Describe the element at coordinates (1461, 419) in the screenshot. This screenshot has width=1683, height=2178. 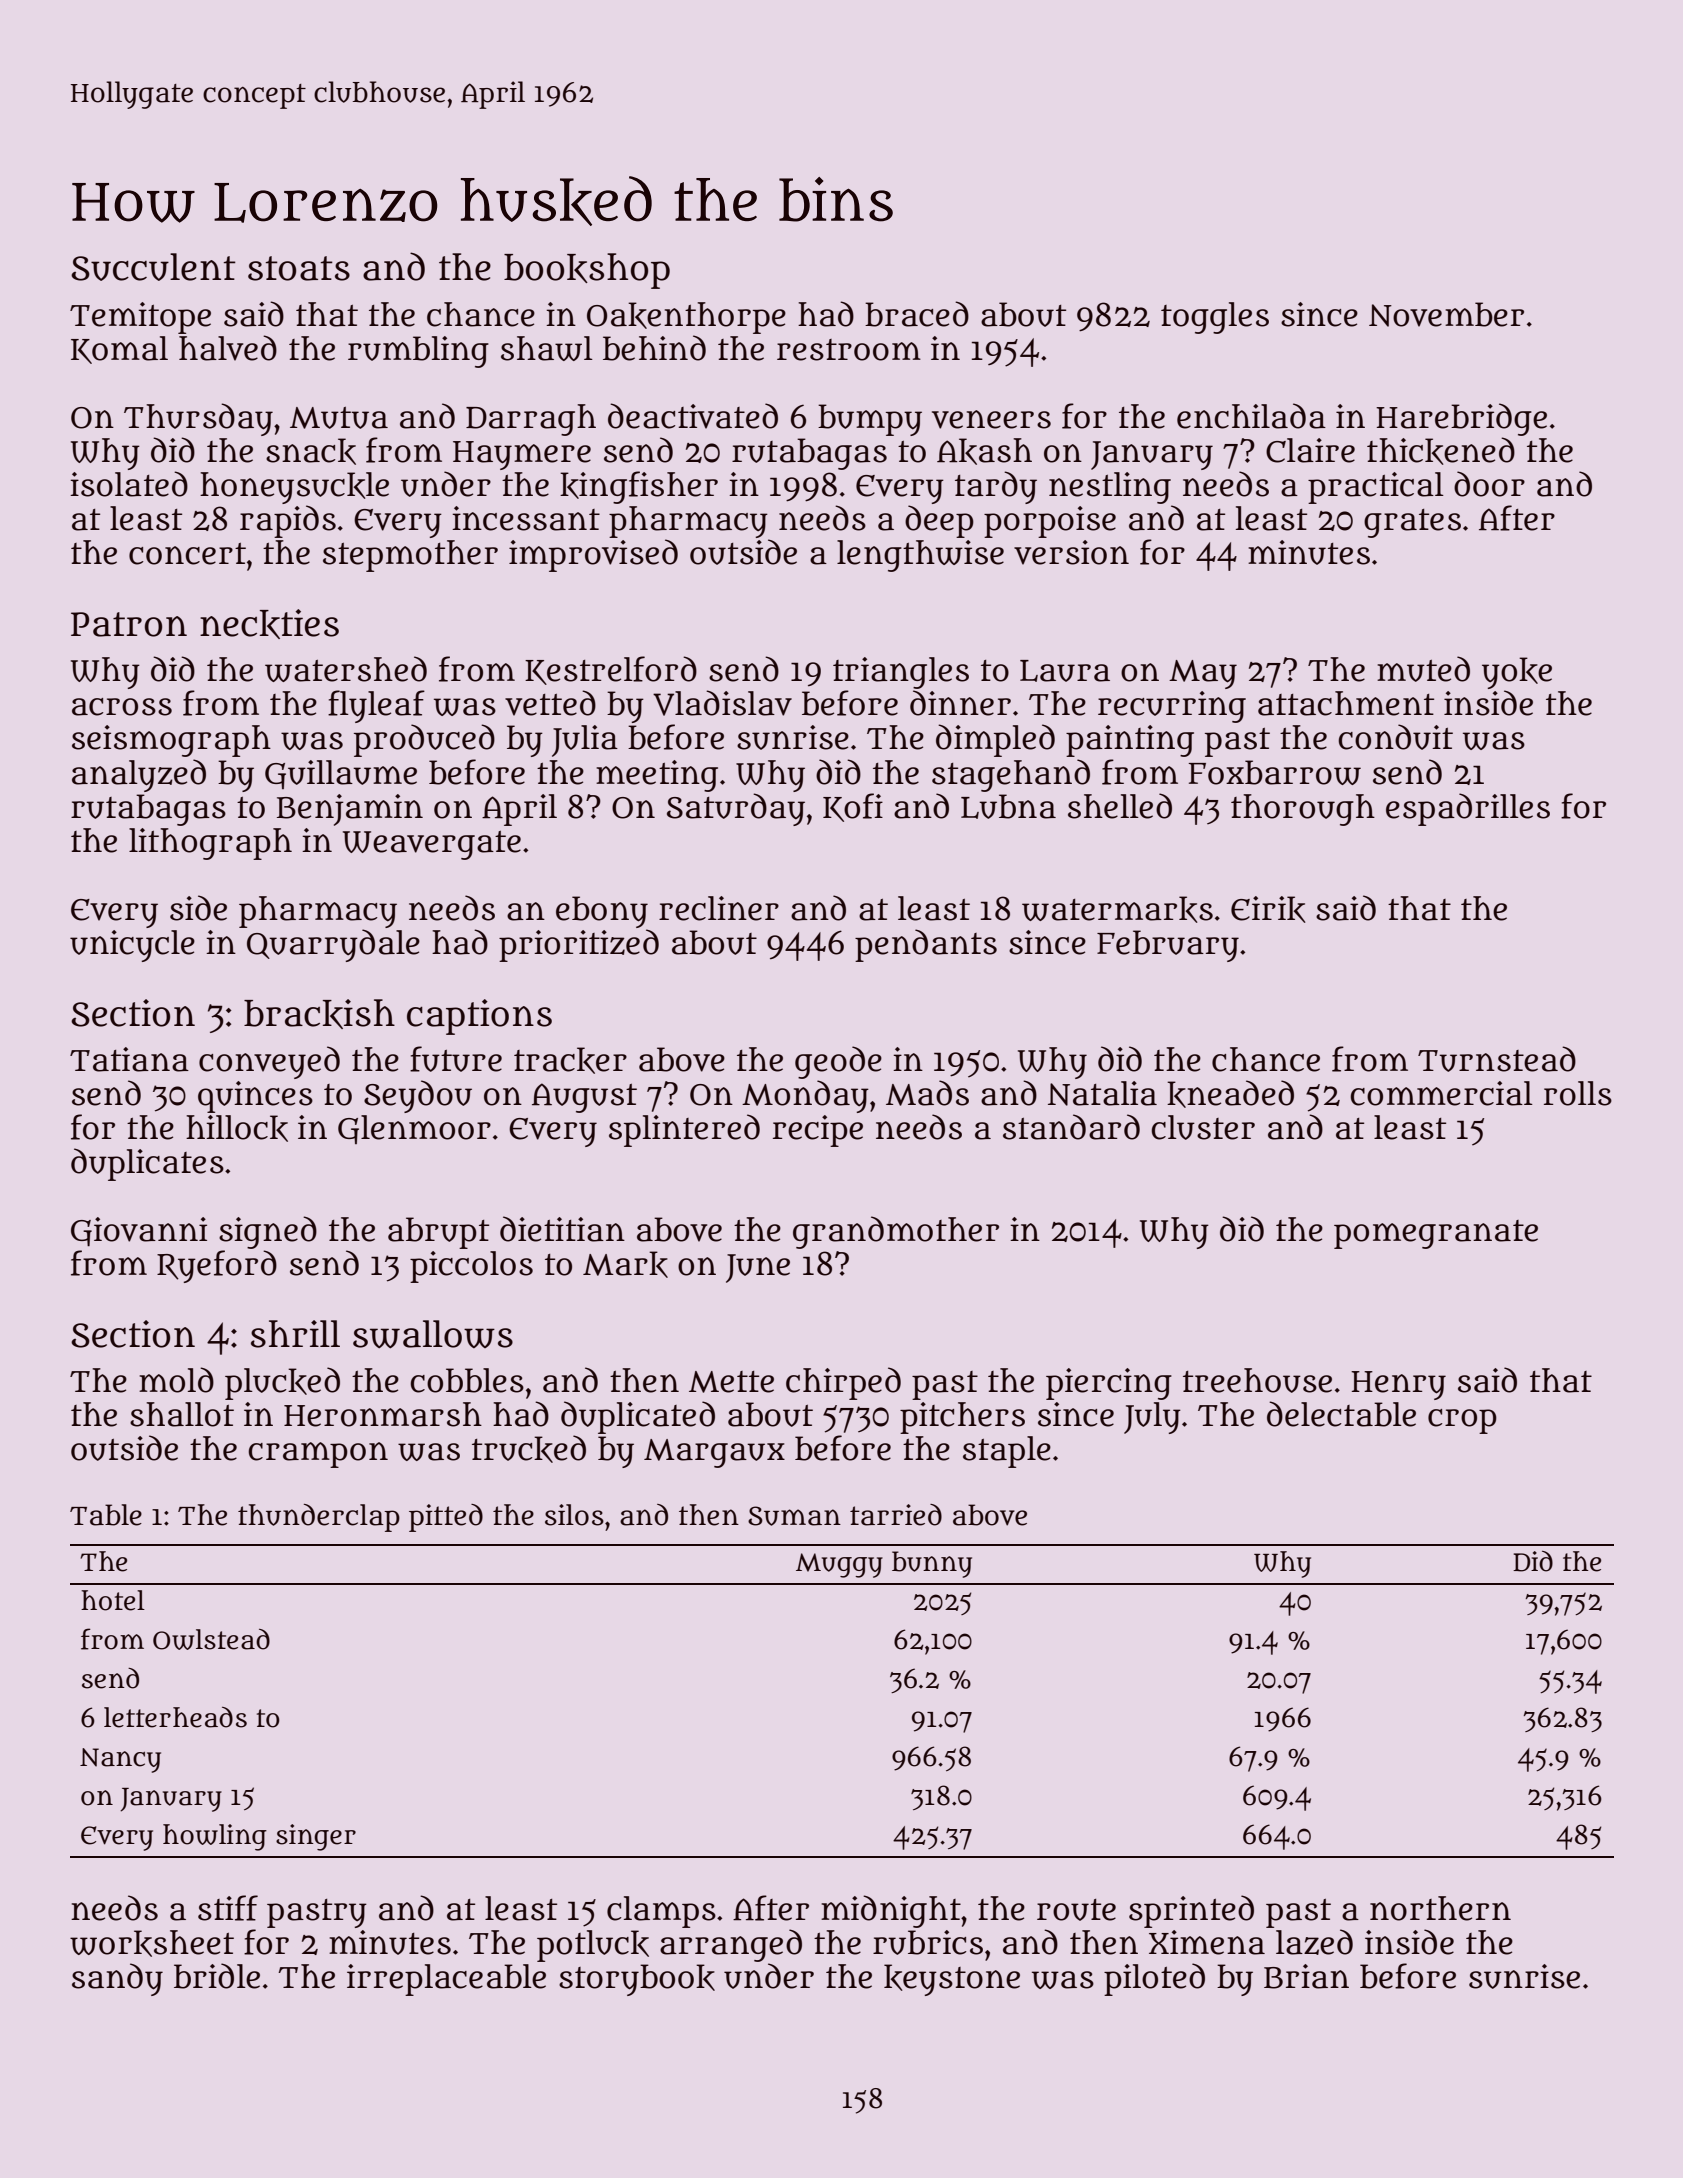
I see `Harebridge` at that location.
